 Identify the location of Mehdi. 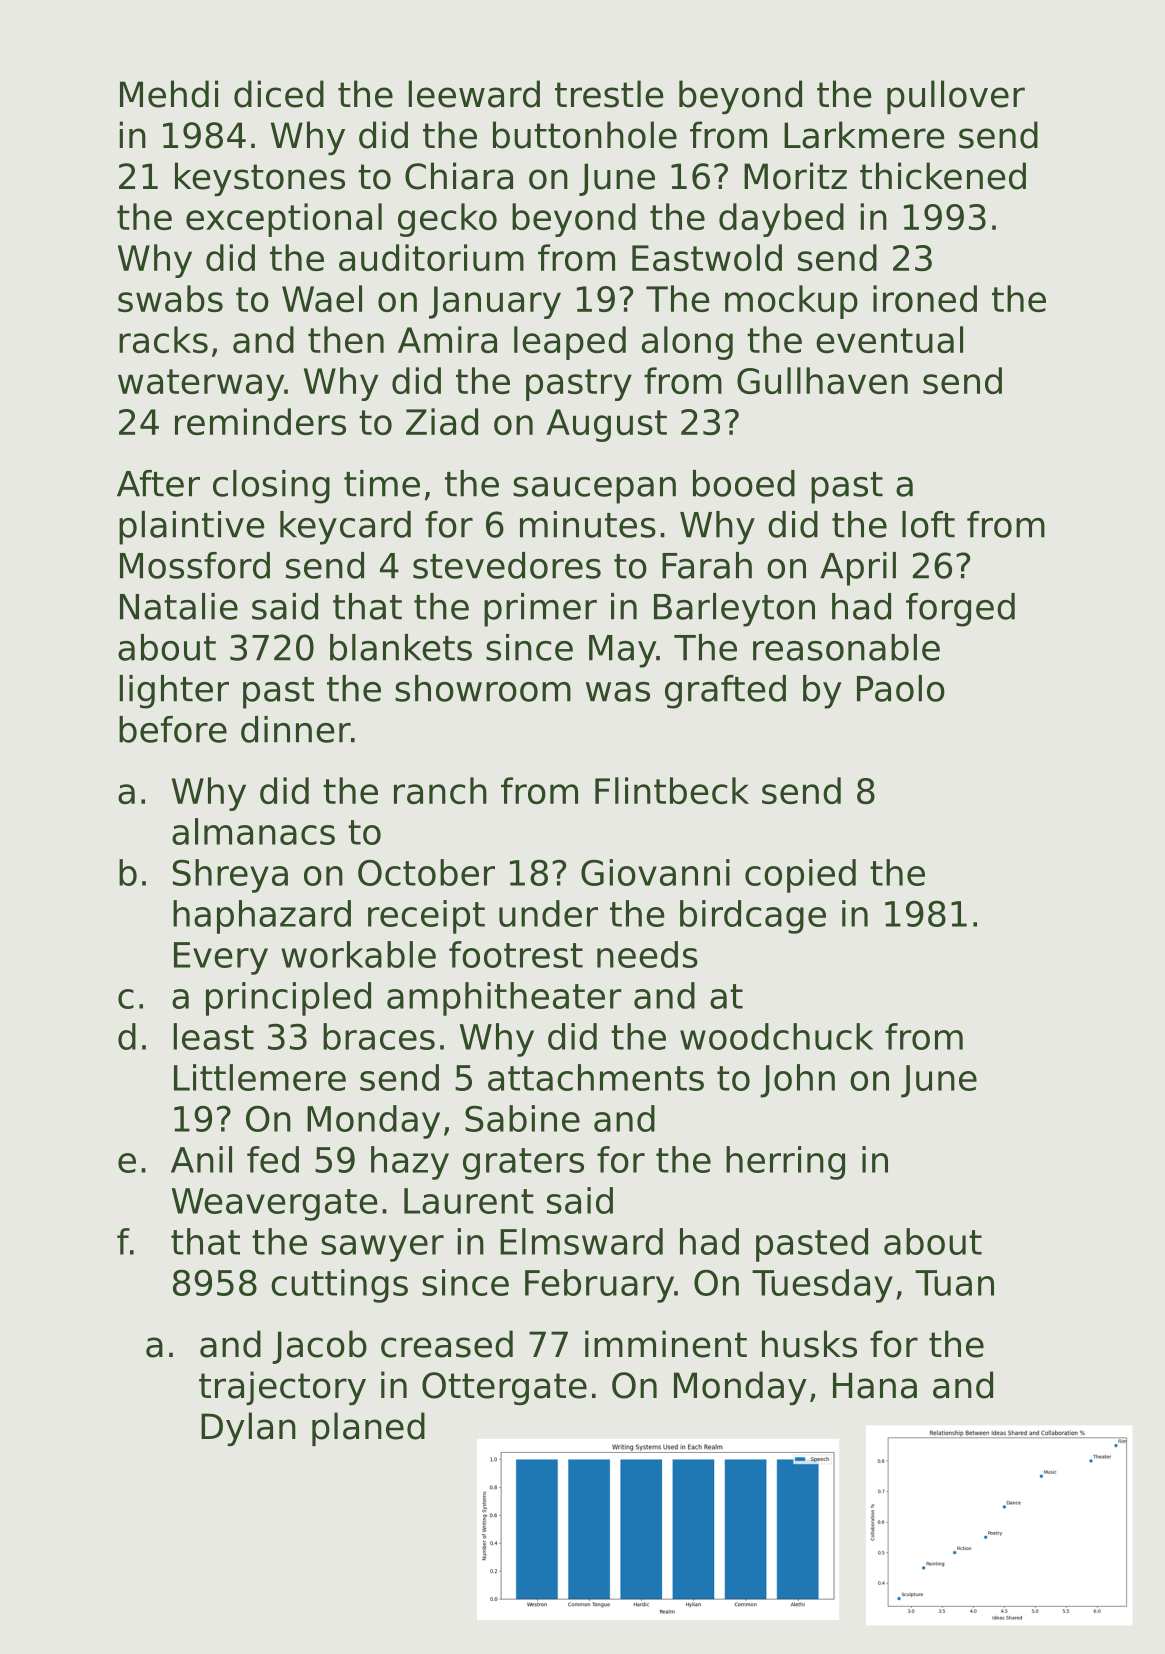
(169, 94).
